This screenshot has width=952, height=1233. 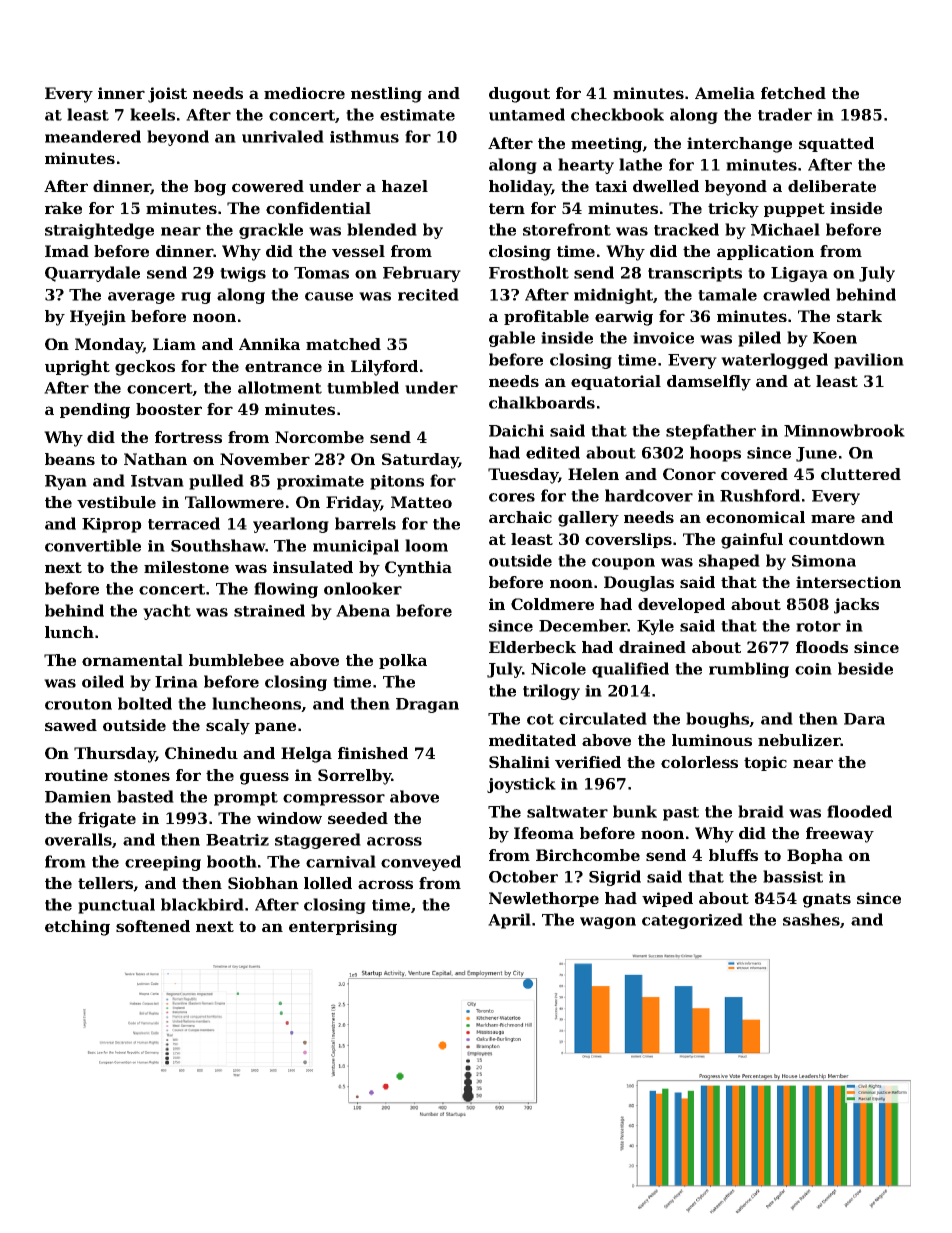 What do you see at coordinates (793, 93) in the screenshot?
I see `fetched` at bounding box center [793, 93].
